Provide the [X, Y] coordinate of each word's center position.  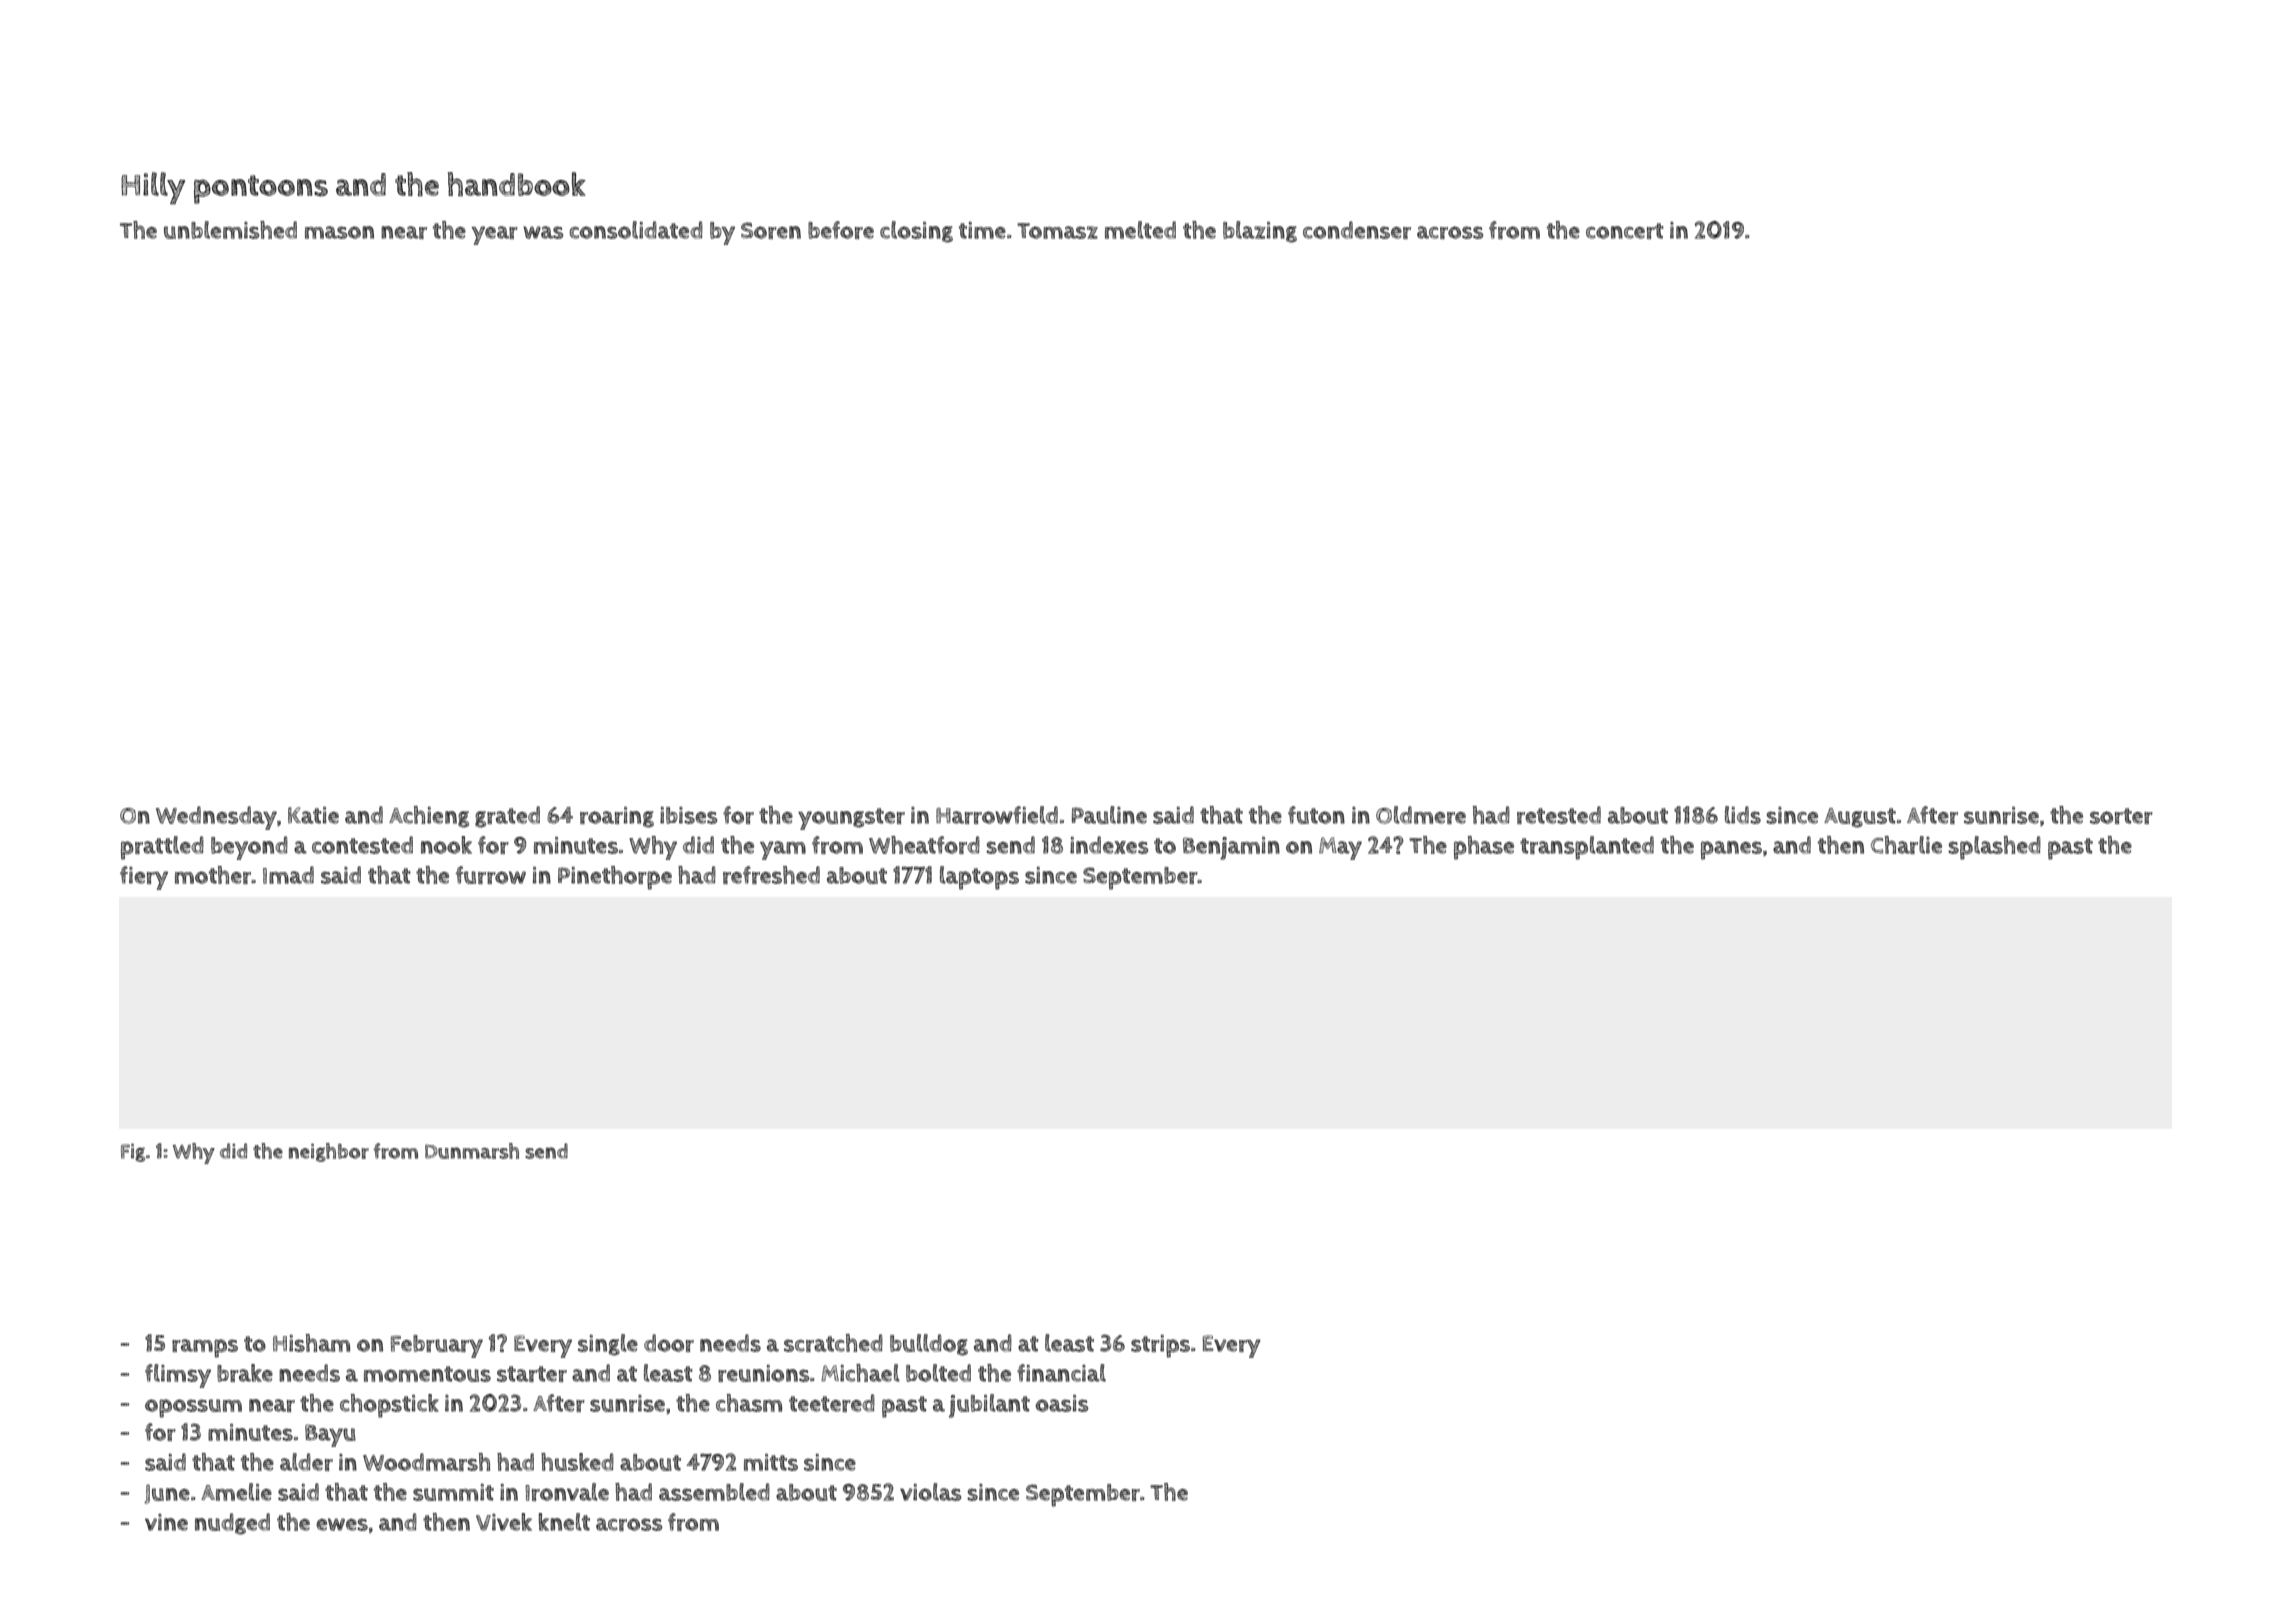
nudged [232, 1524]
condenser [1357, 230]
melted [1140, 230]
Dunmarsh [472, 1151]
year [495, 235]
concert [1624, 231]
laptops [979, 878]
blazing [1260, 232]
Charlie [1906, 845]
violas [930, 1492]
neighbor [329, 1152]
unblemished [230, 230]
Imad [288, 875]
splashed [1994, 848]
